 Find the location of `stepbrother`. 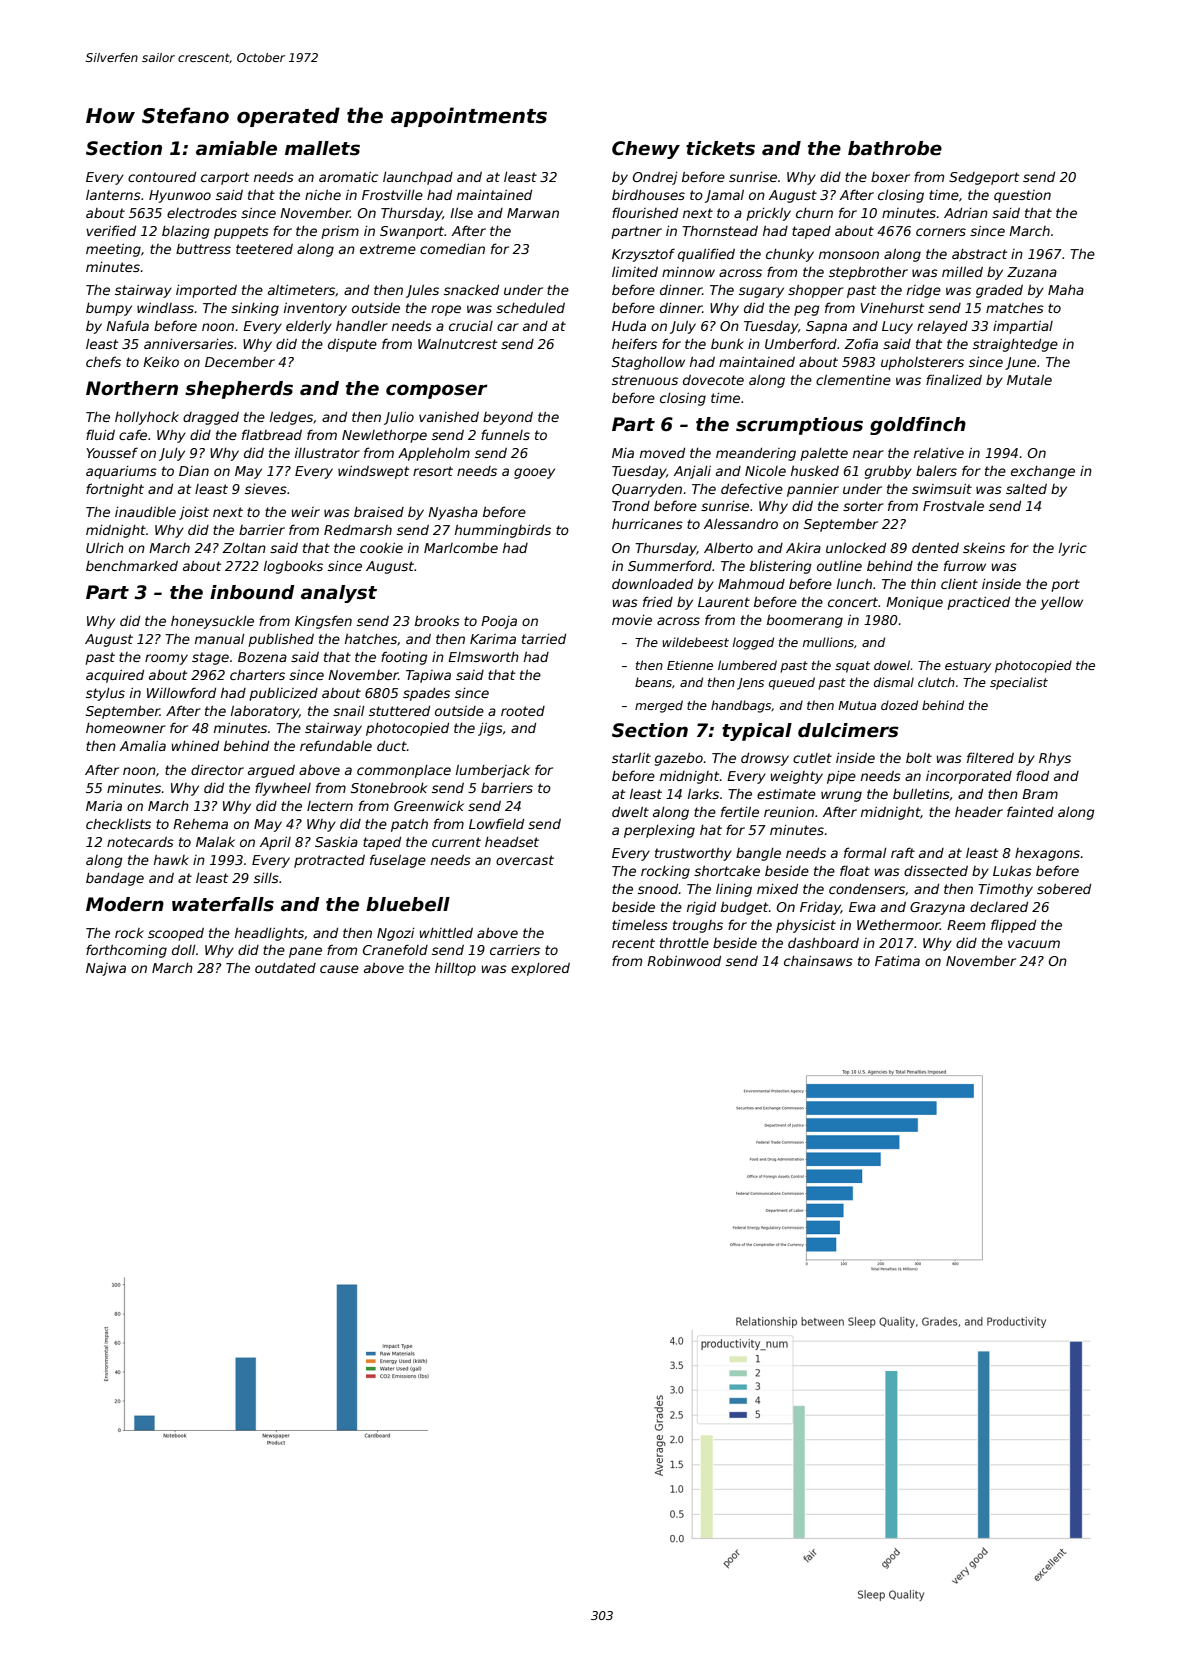

stepbrother is located at coordinates (868, 273).
